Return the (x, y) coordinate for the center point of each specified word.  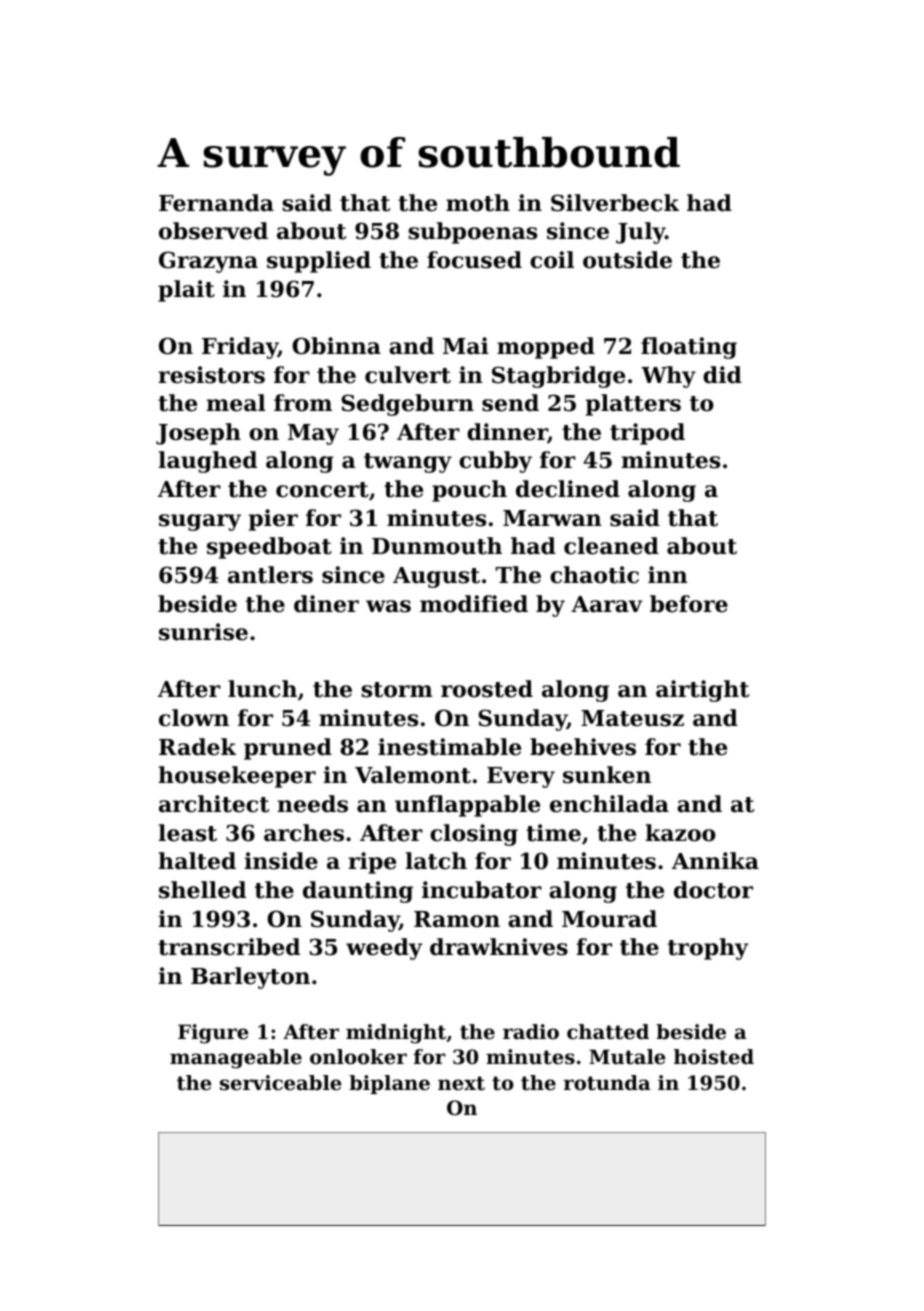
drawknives (499, 947)
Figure (213, 1034)
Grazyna (208, 262)
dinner (507, 433)
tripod (647, 434)
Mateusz (632, 718)
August (436, 577)
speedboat (269, 548)
